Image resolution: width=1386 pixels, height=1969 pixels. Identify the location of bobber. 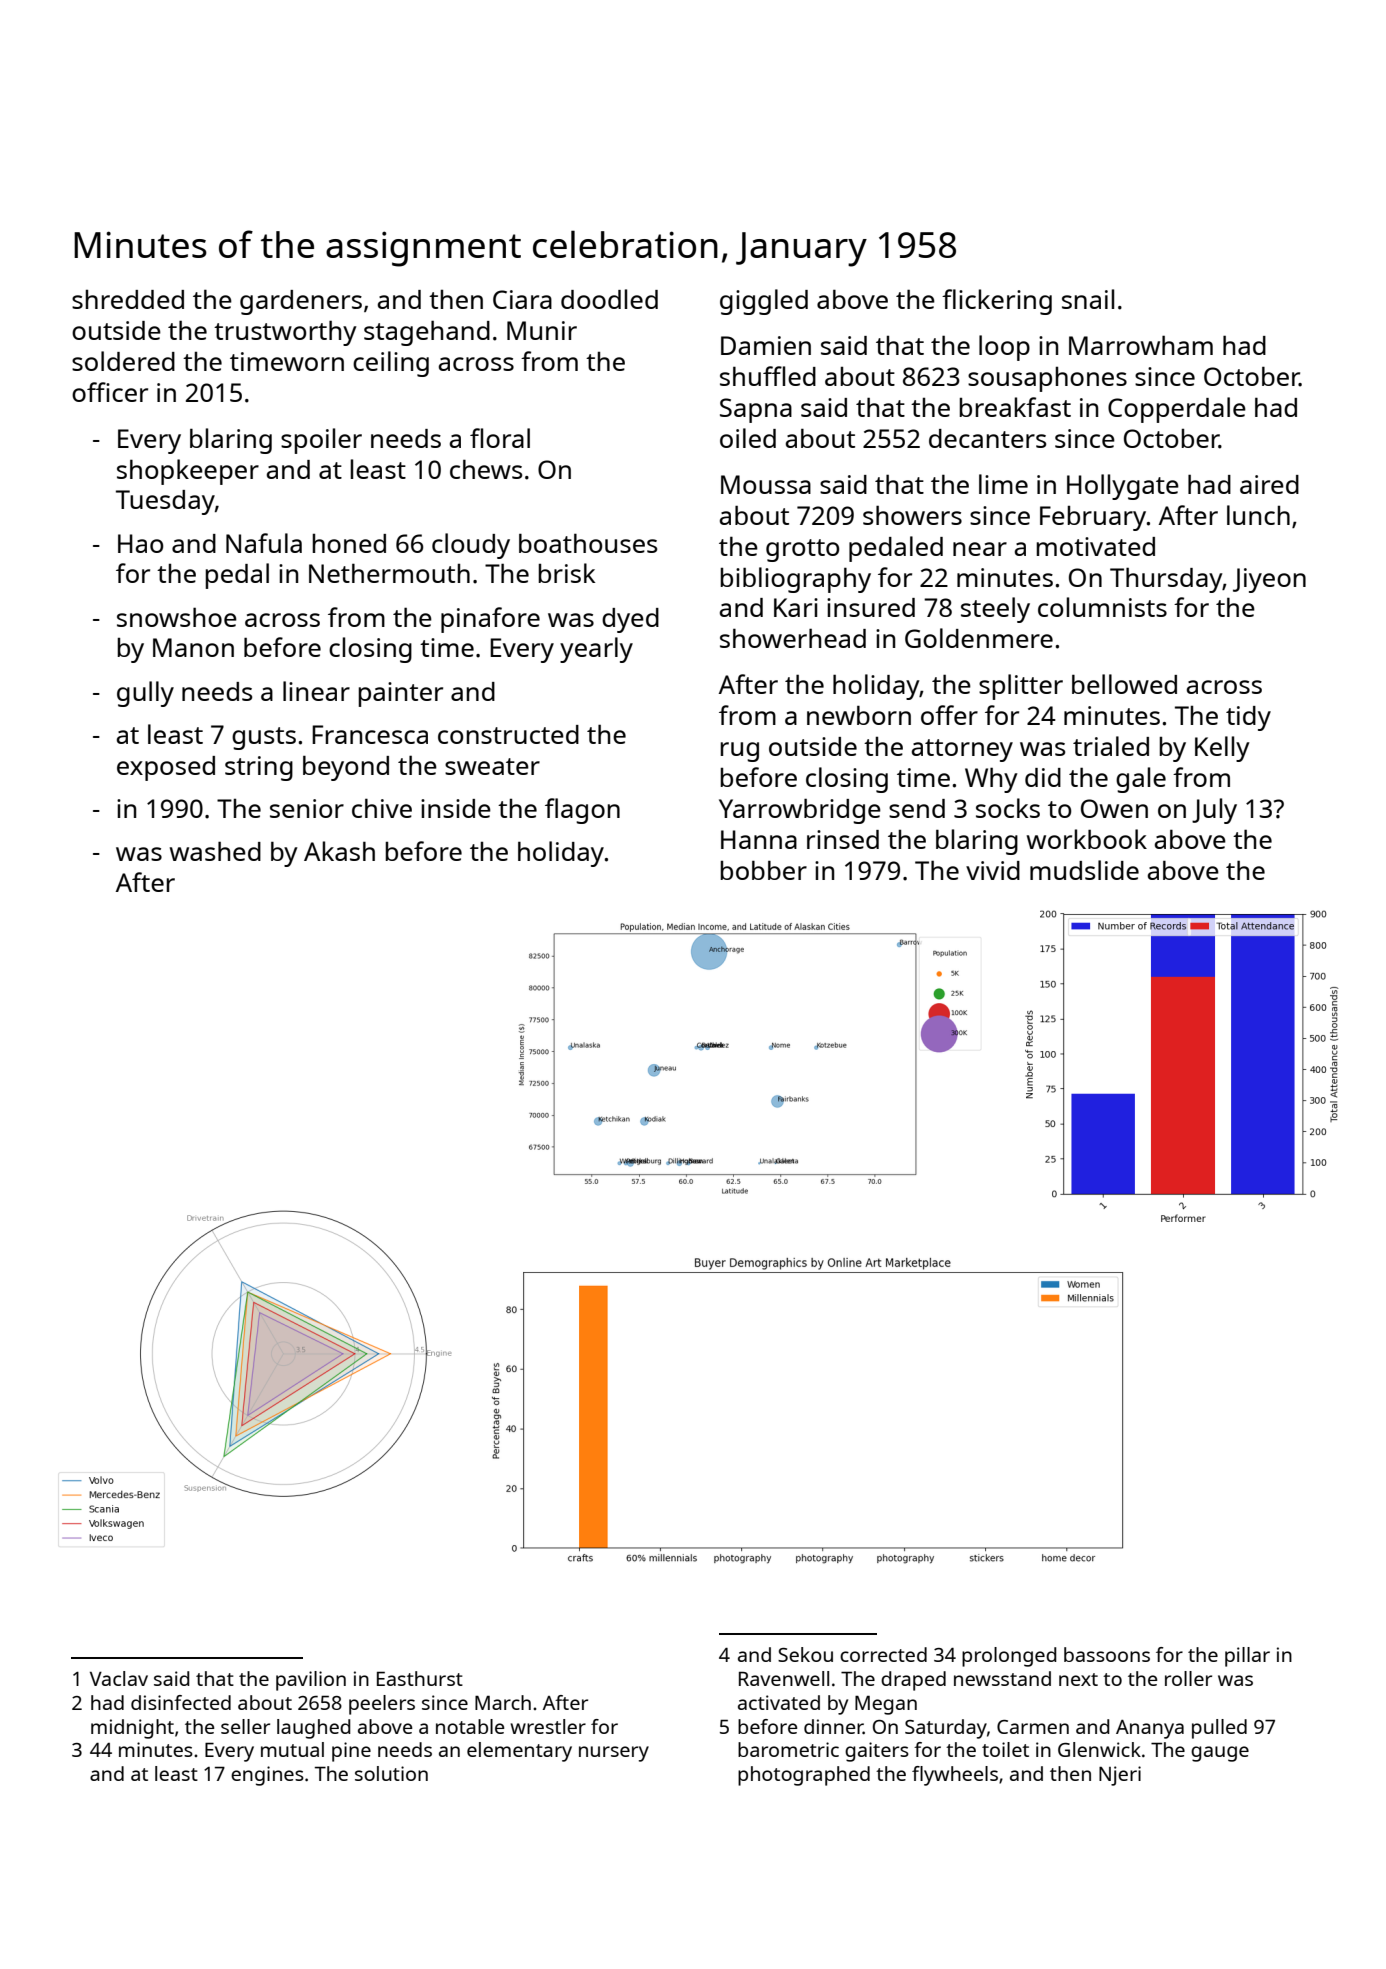
(764, 870).
